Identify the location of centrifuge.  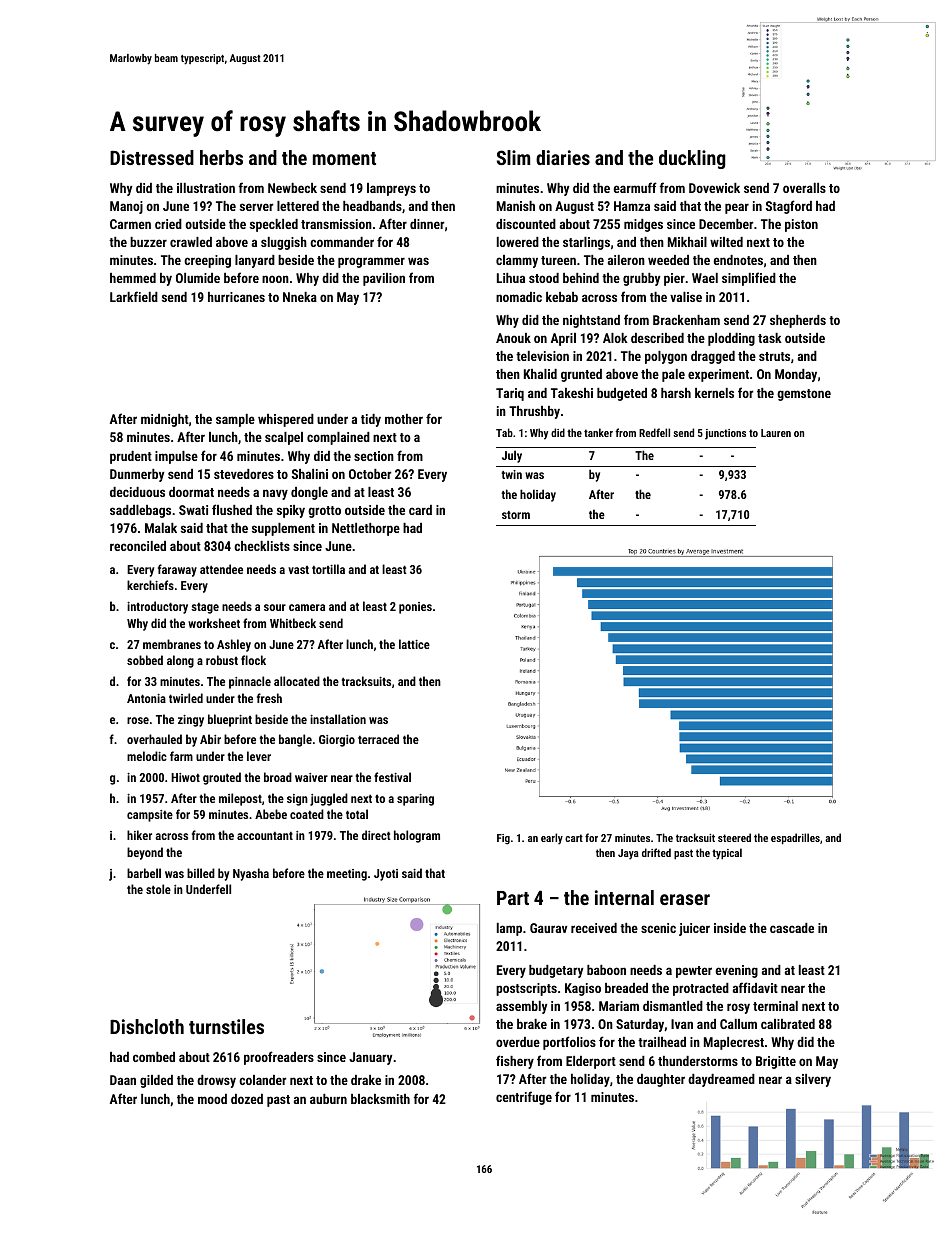
(524, 1098).
